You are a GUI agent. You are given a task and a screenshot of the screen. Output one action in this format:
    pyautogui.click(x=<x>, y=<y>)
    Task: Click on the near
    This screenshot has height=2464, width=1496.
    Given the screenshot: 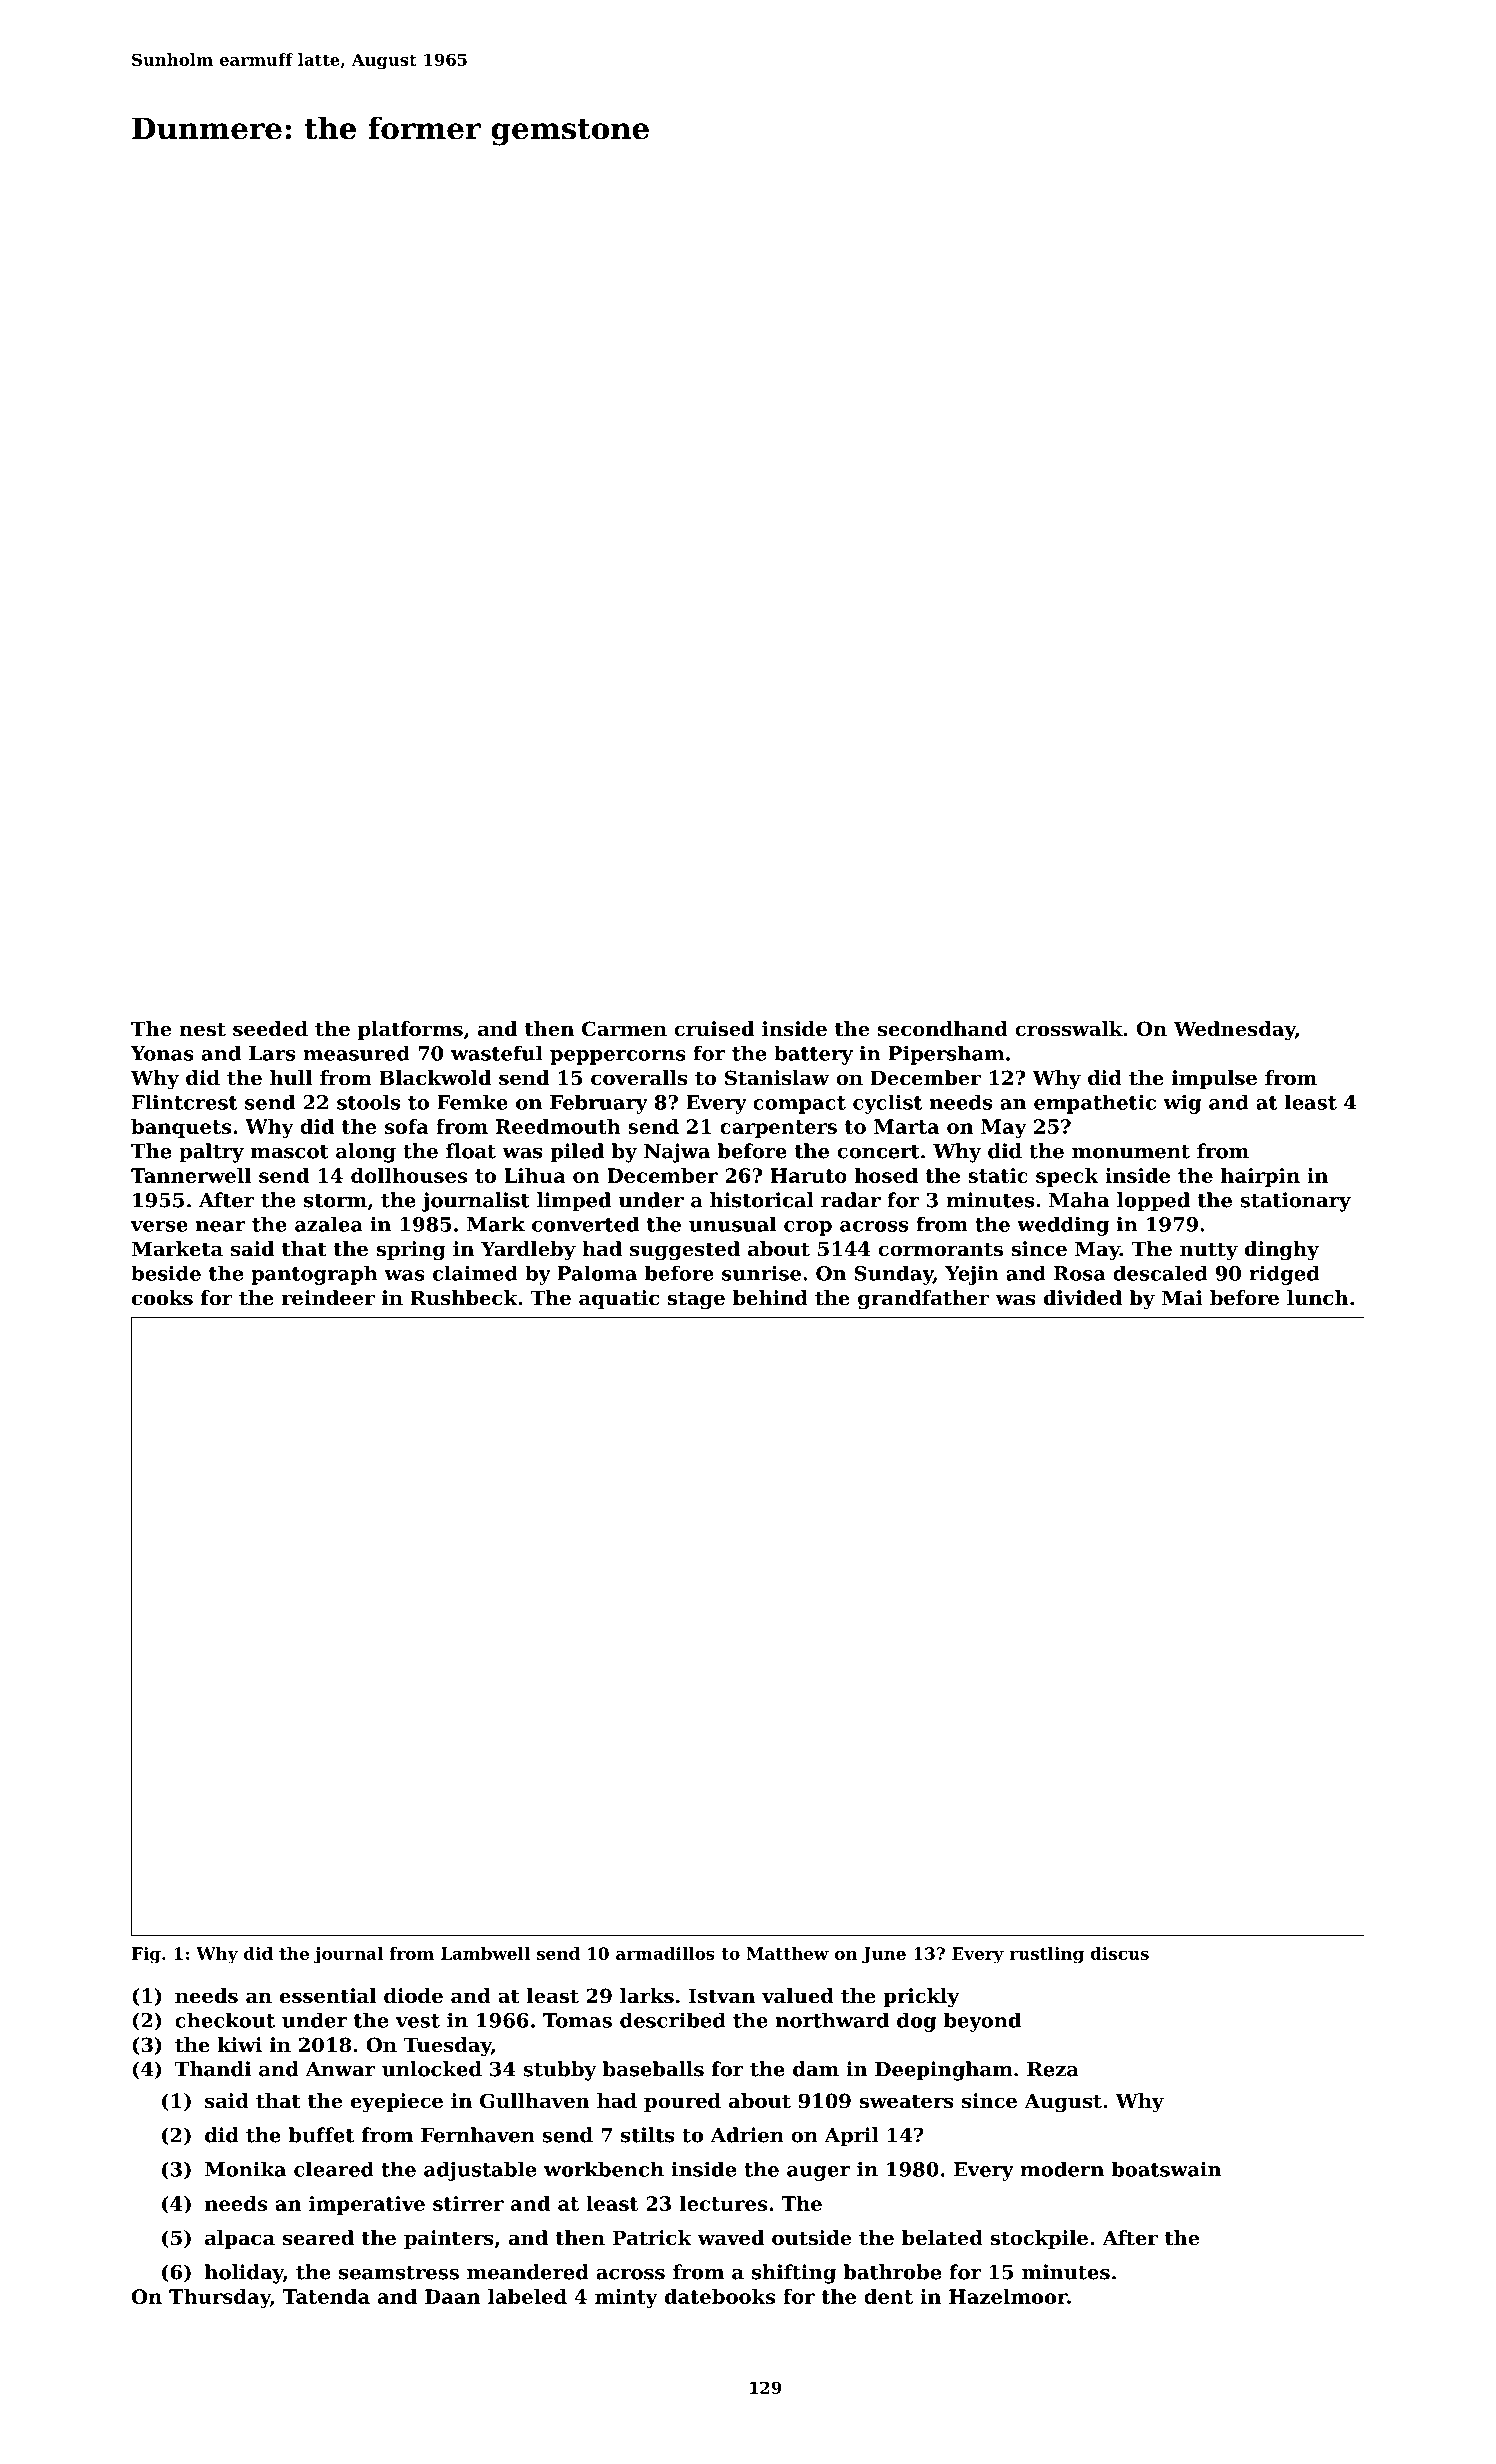 What is the action you would take?
    pyautogui.click(x=221, y=1226)
